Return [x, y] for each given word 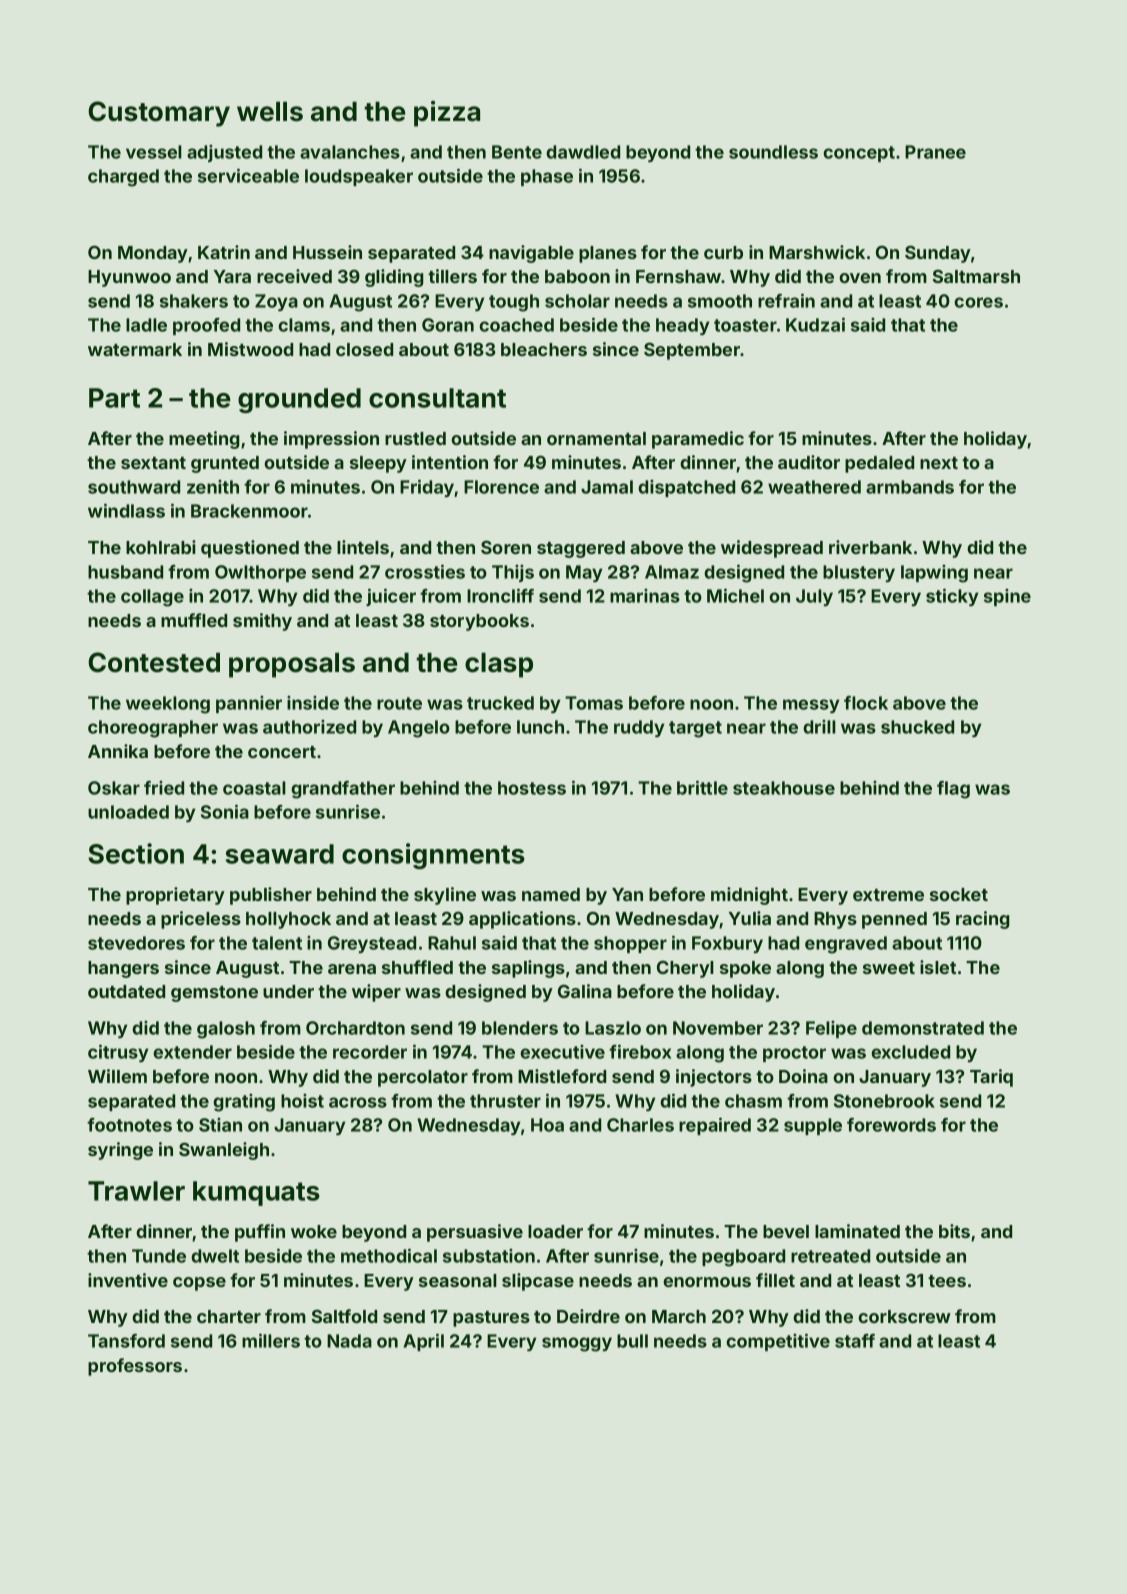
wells [270, 112]
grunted [225, 464]
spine [1007, 597]
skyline [445, 896]
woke [314, 1231]
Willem [117, 1076]
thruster [505, 1101]
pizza [447, 114]
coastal [254, 788]
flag [953, 790]
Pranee [935, 152]
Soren [506, 547]
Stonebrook [884, 1101]
